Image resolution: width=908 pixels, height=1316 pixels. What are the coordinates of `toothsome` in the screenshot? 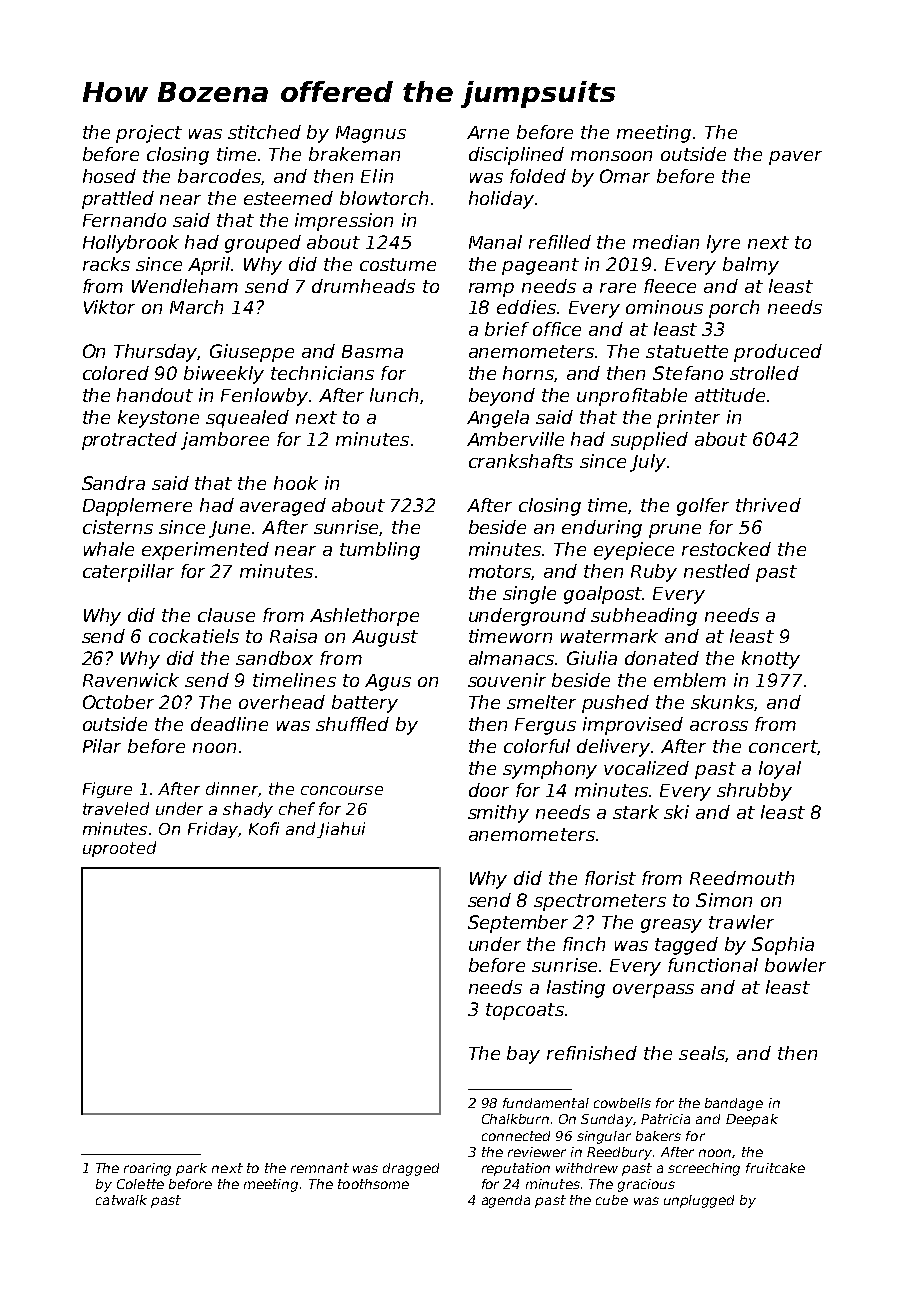 It's located at (373, 1184).
